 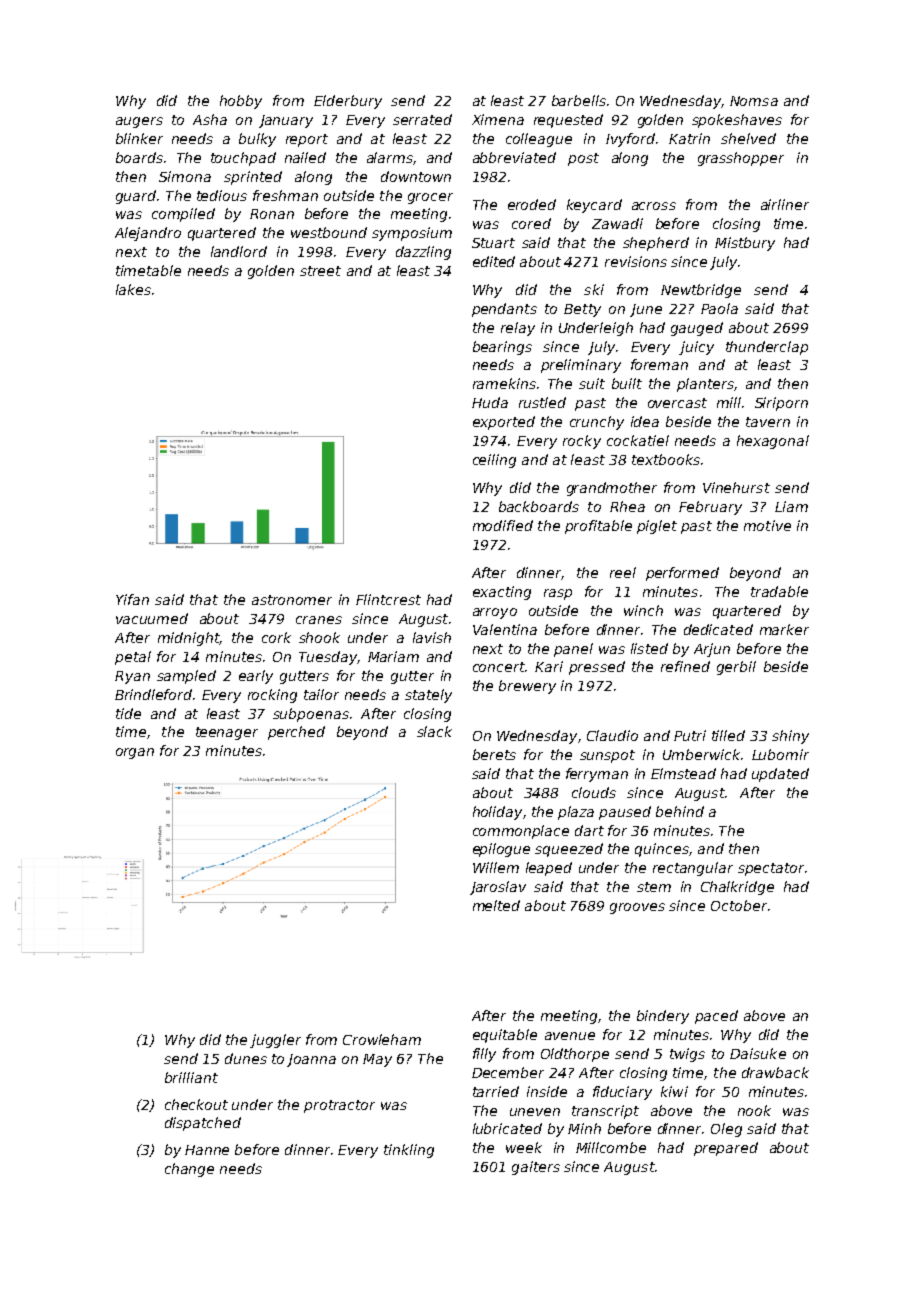 What do you see at coordinates (496, 905) in the screenshot?
I see `melted` at bounding box center [496, 905].
